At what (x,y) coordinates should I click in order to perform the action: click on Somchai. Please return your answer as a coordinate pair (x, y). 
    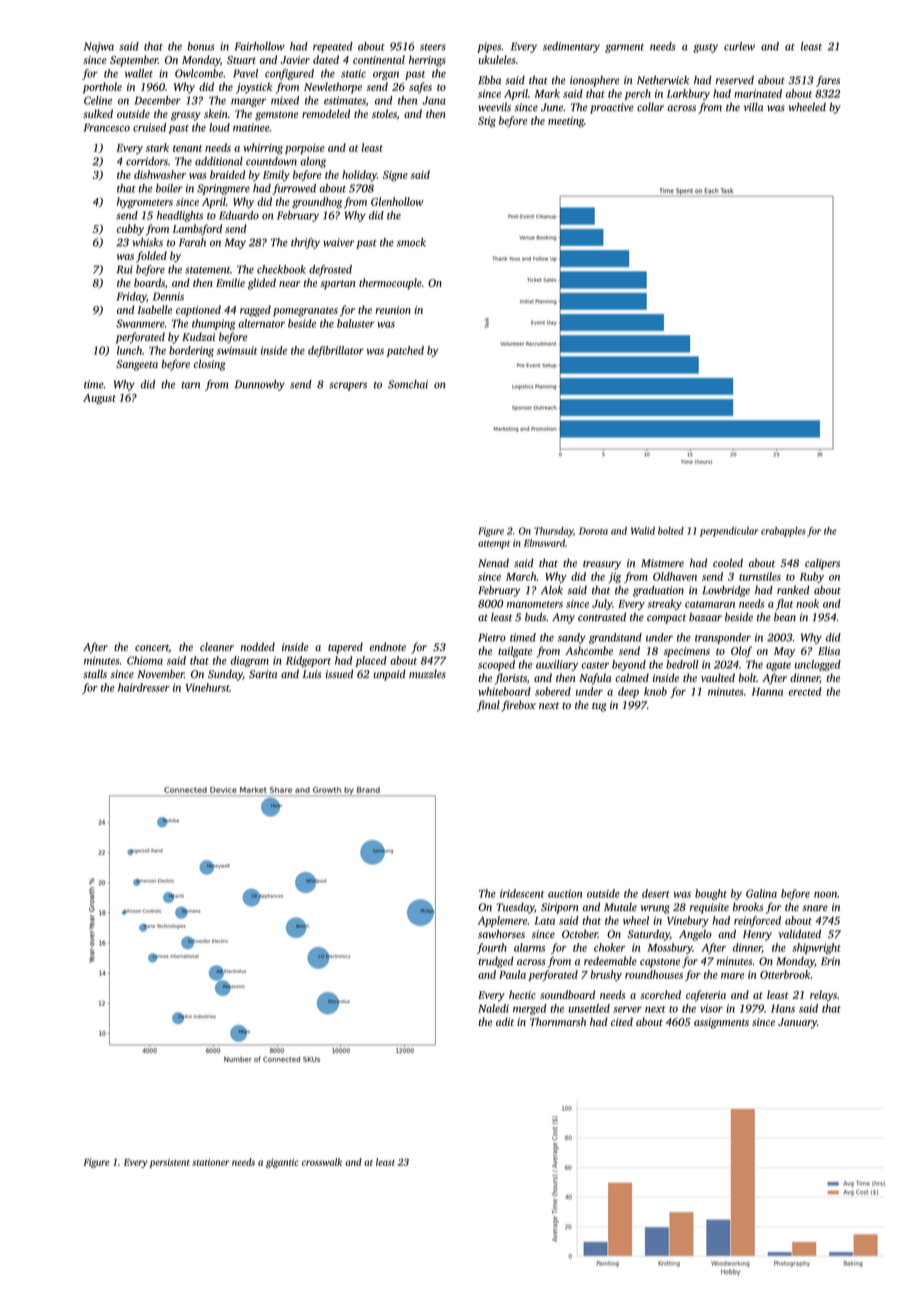
    Looking at the image, I should click on (408, 384).
